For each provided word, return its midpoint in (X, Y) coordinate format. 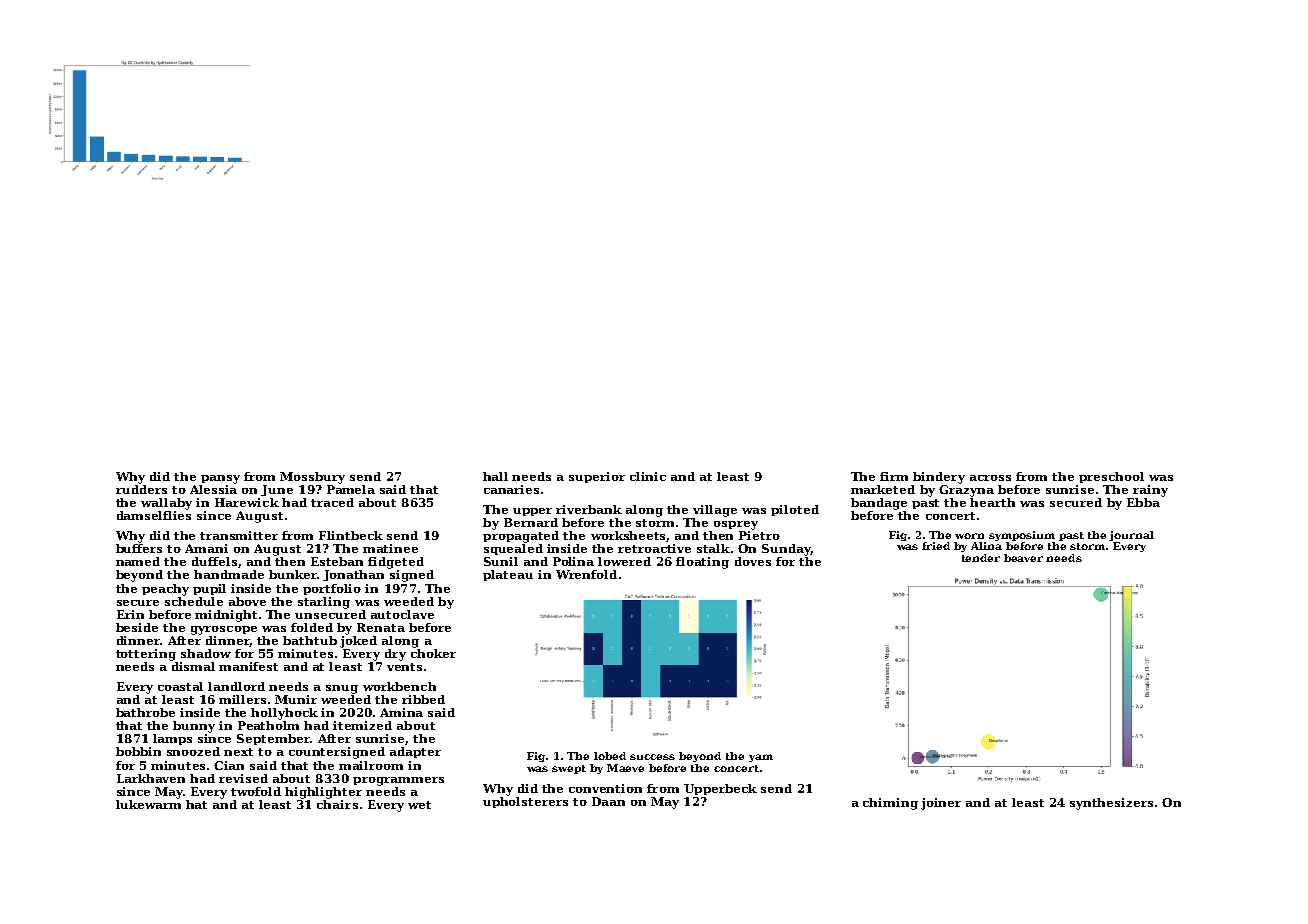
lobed (610, 756)
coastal (180, 686)
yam (761, 758)
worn (969, 536)
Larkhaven (151, 778)
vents (404, 667)
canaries (511, 489)
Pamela (351, 489)
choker (433, 653)
